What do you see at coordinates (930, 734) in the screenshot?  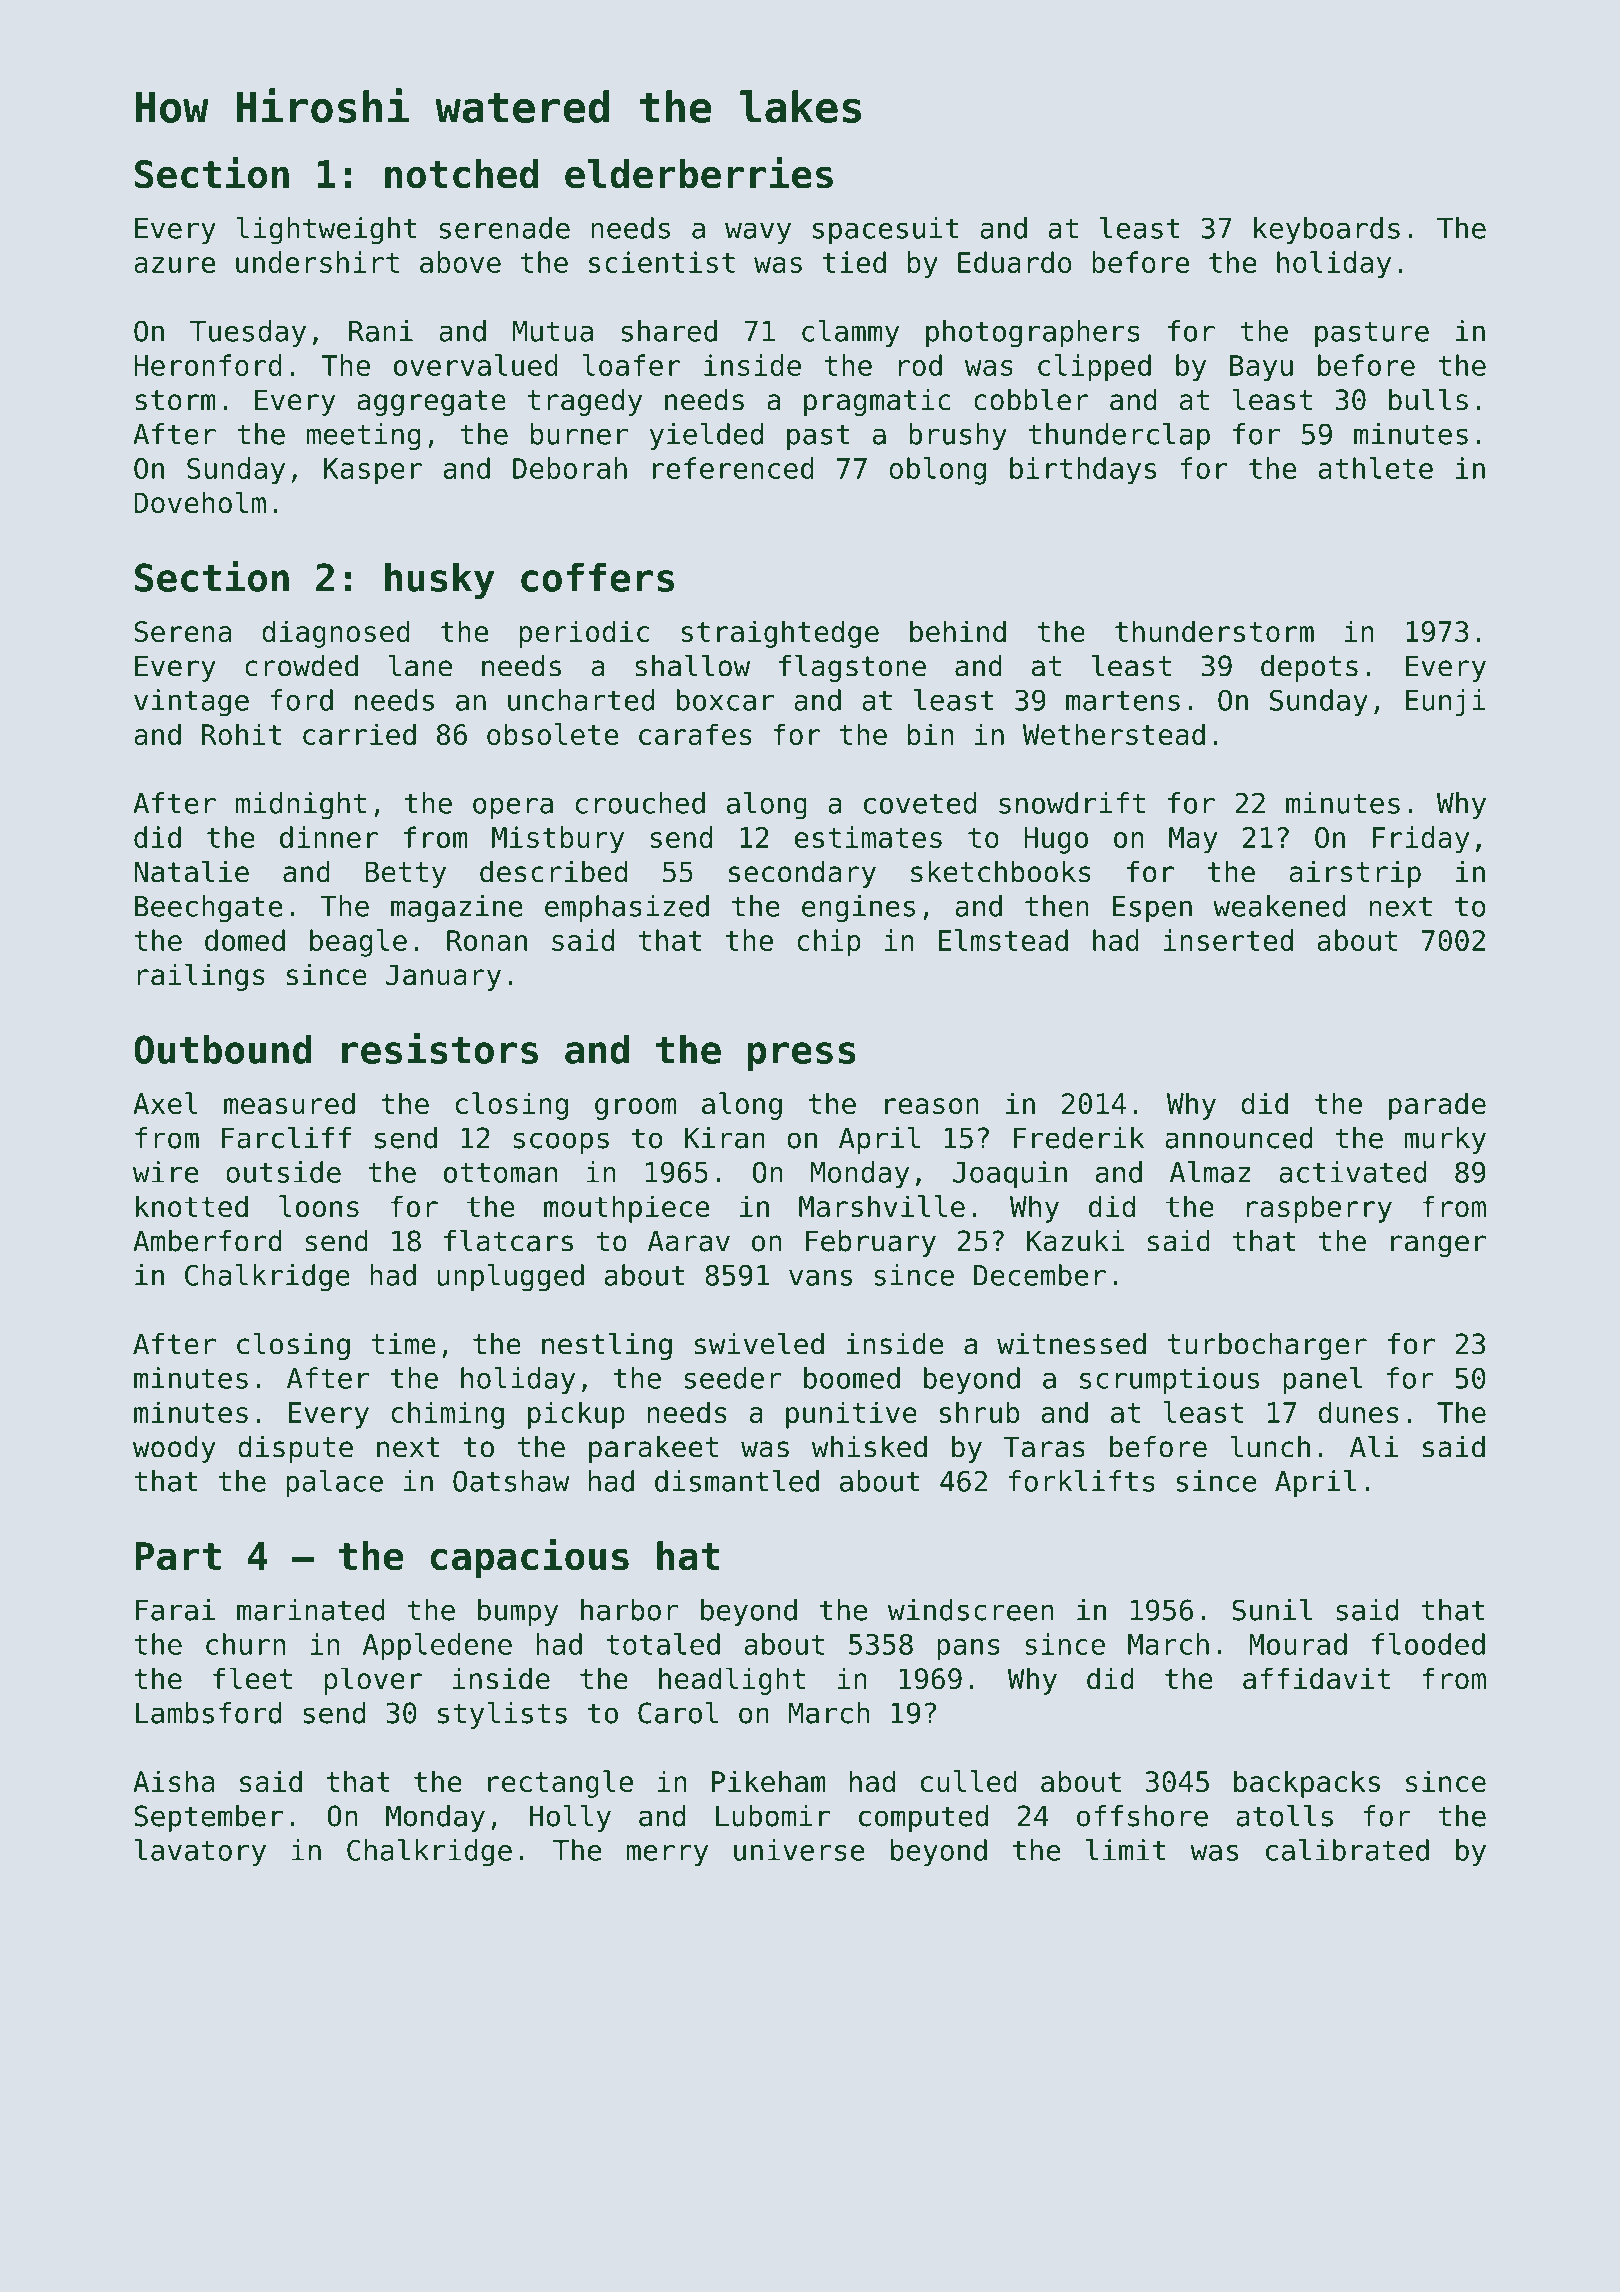 I see `bin` at bounding box center [930, 734].
